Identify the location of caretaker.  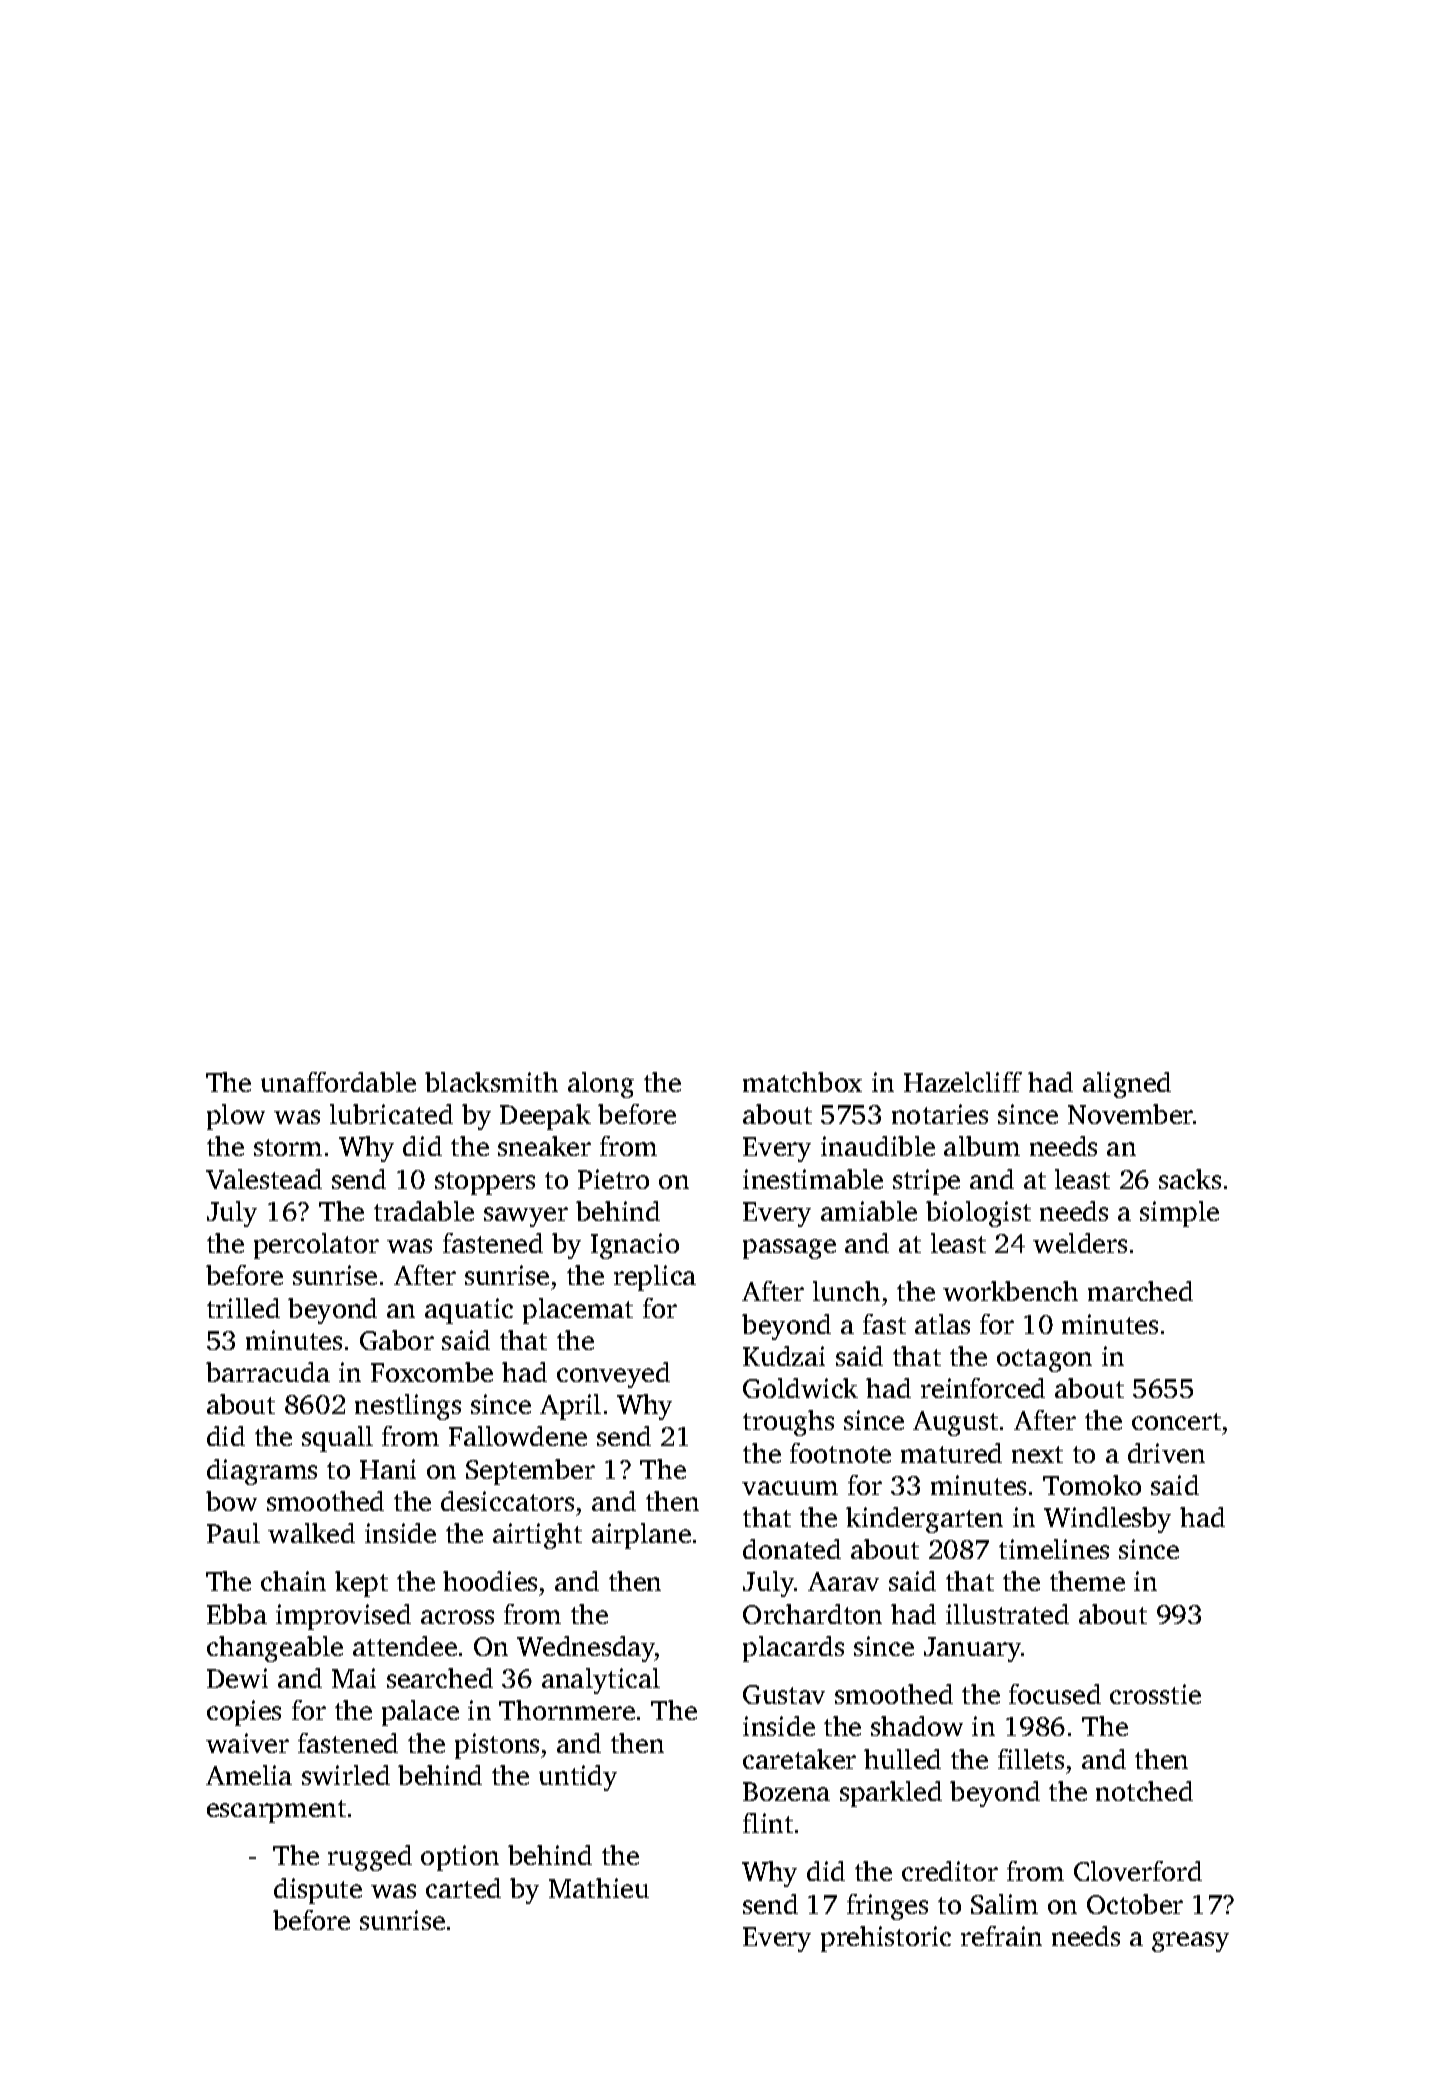
(799, 1759).
